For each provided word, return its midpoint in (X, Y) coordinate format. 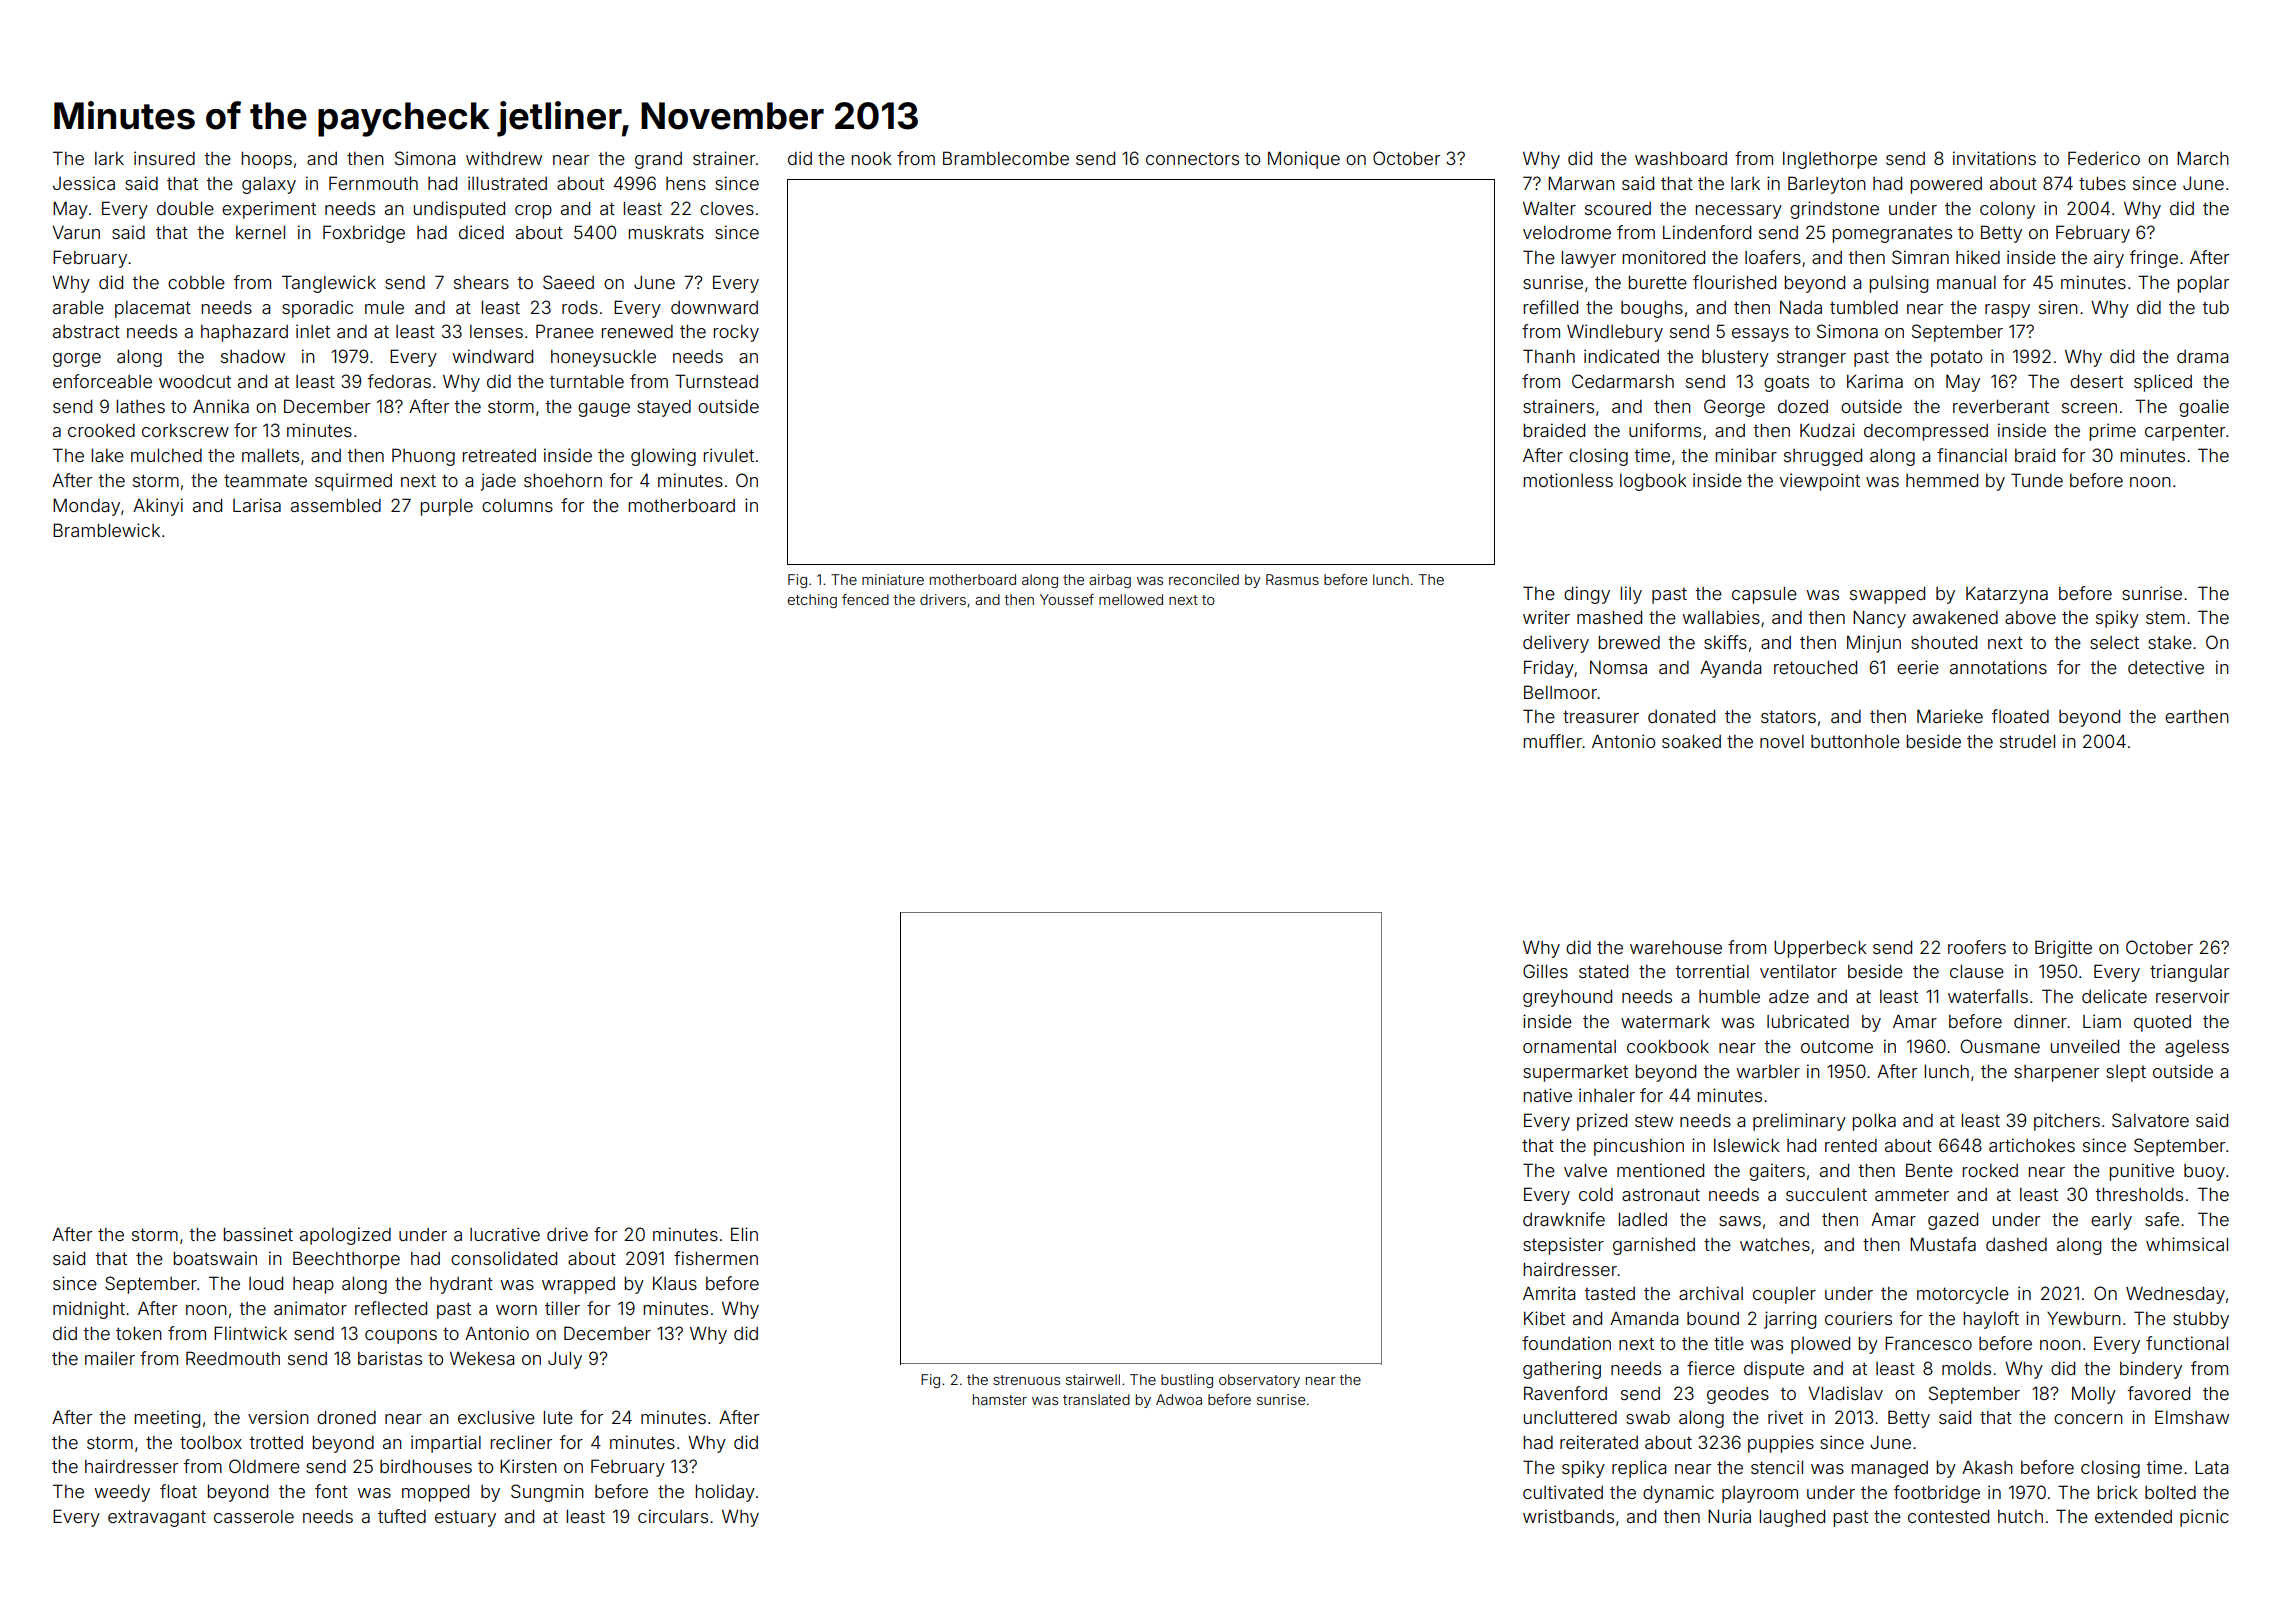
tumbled (1864, 307)
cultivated (1563, 1492)
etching (812, 601)
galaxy (269, 185)
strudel (2027, 741)
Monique (1304, 160)
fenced (865, 599)
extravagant (157, 1518)
